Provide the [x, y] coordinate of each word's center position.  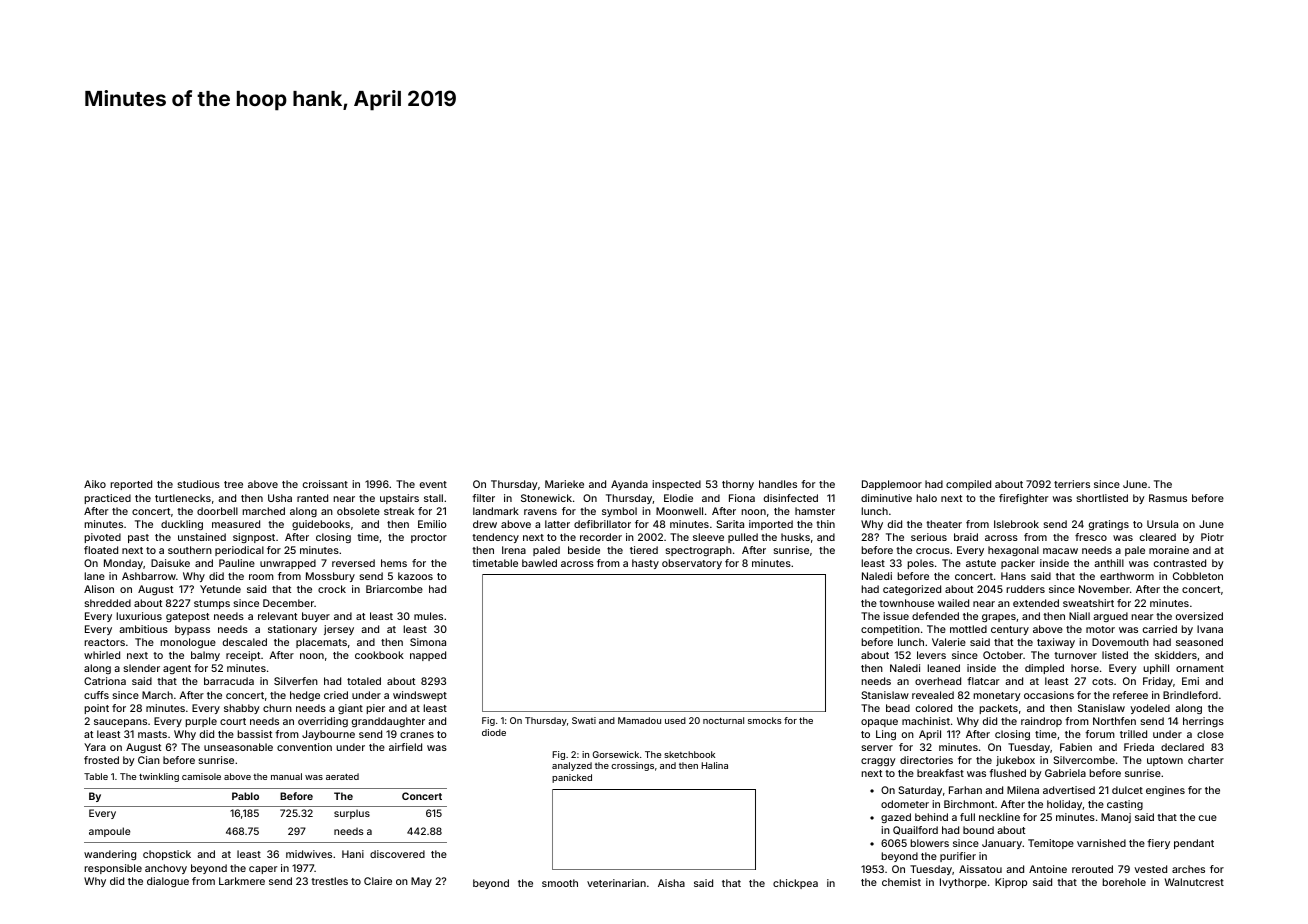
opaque [879, 723]
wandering [110, 855]
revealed [933, 695]
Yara [95, 747]
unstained [202, 537]
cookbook [379, 655]
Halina [714, 765]
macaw [1060, 551]
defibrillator [602, 524]
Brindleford [1190, 695]
